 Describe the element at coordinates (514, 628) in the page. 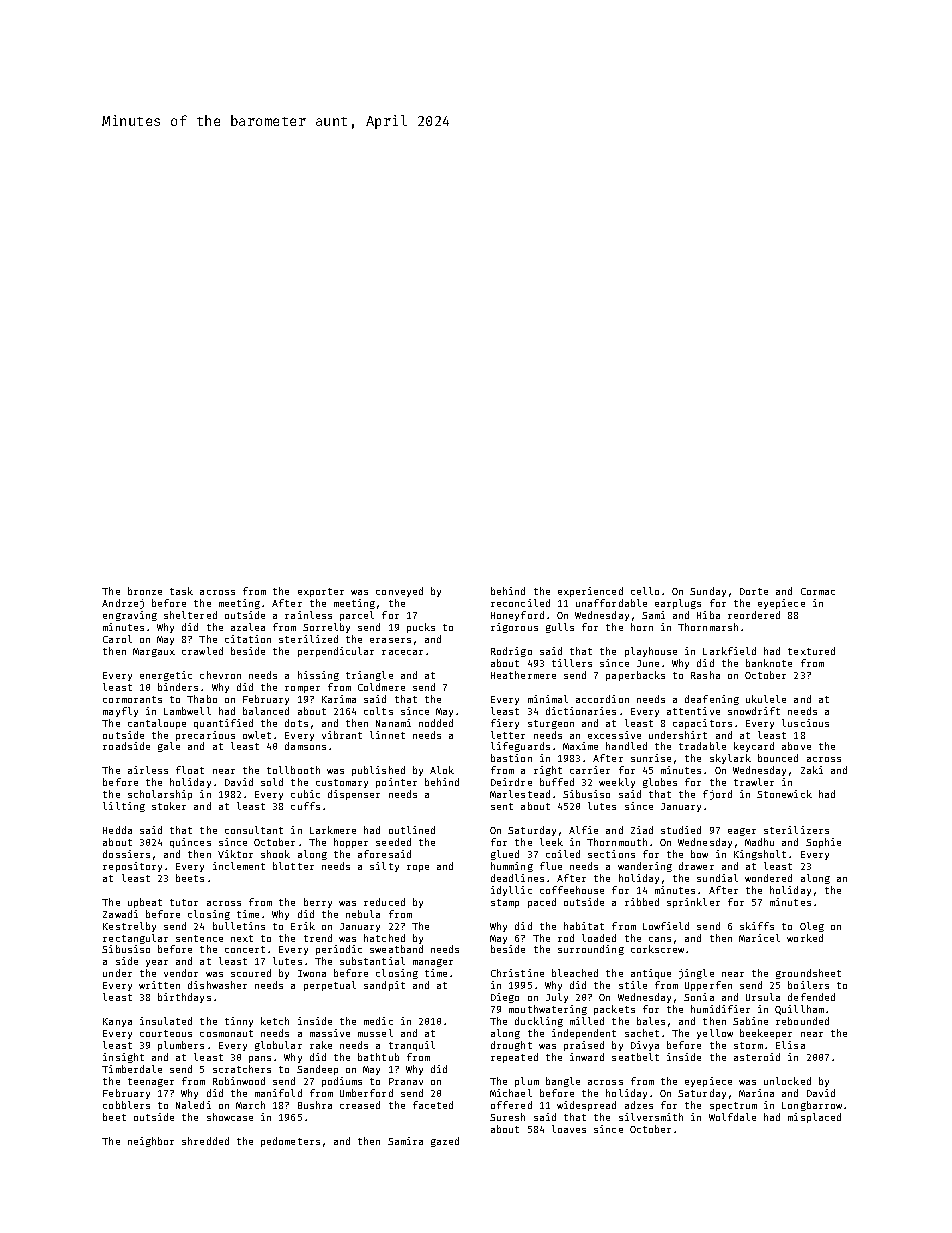

I see `rigorous` at that location.
